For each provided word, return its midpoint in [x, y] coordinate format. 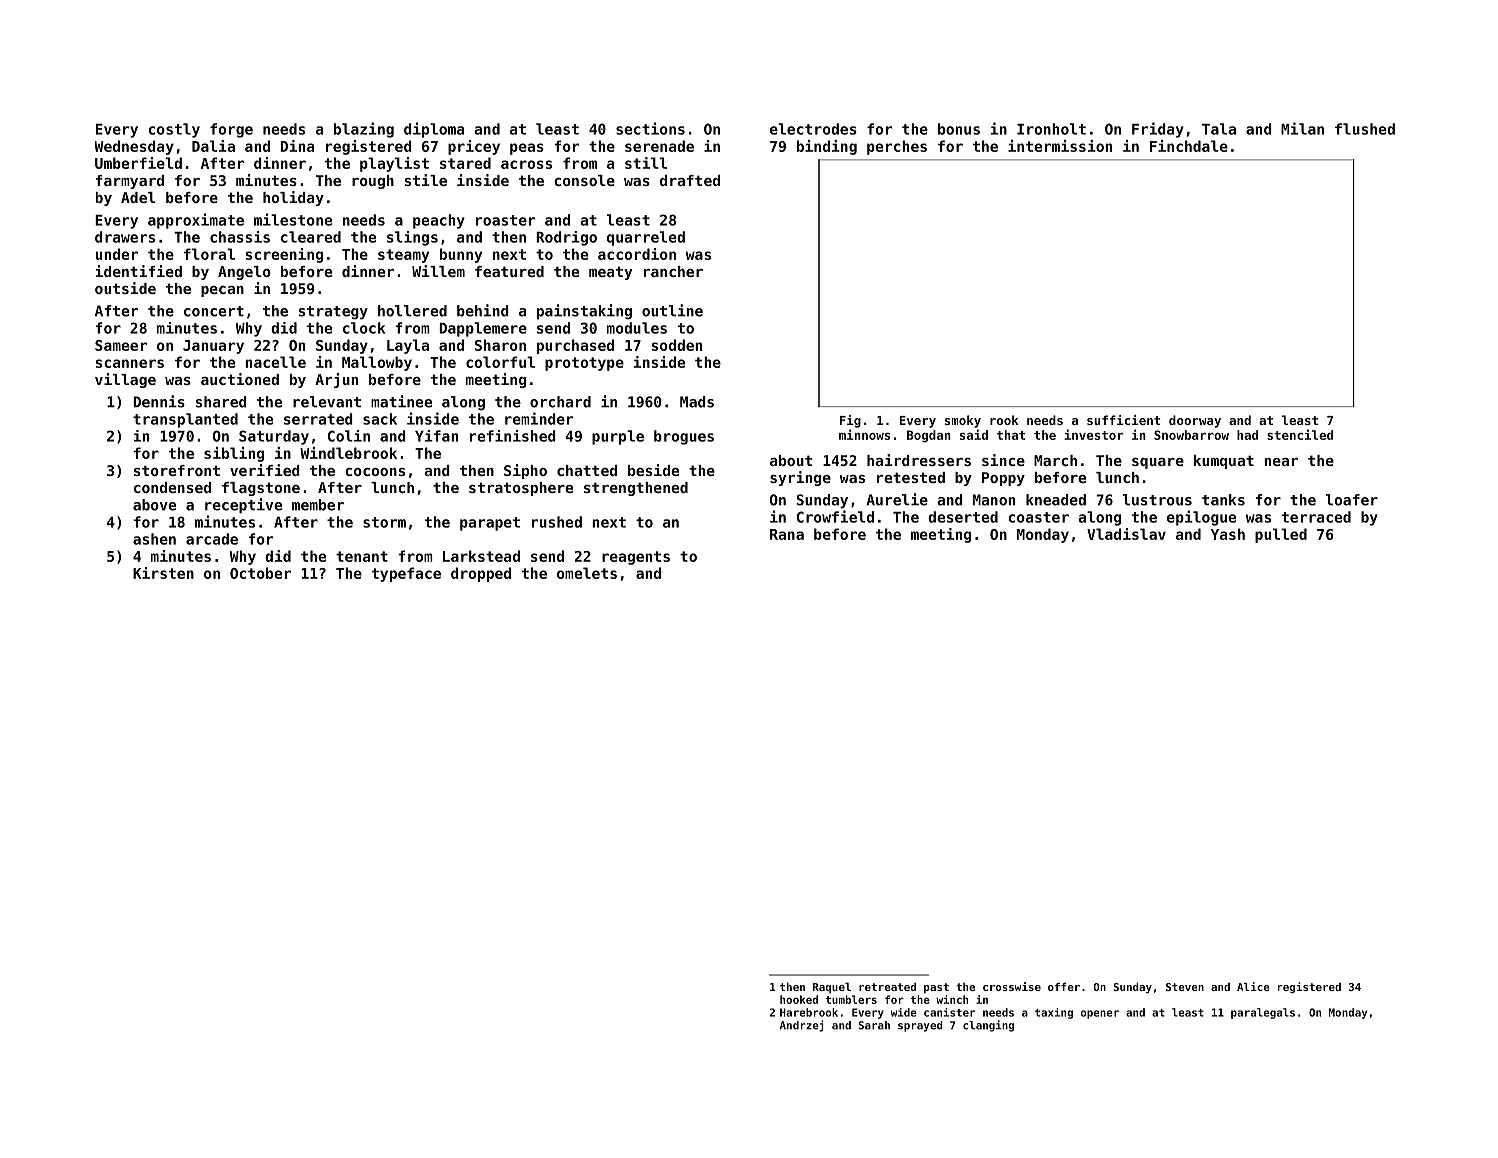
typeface [406, 574]
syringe [800, 478]
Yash [1228, 534]
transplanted [185, 420]
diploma [434, 130]
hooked [799, 999]
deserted [963, 517]
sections [650, 128]
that [1011, 435]
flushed [1365, 129]
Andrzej [802, 1026]
